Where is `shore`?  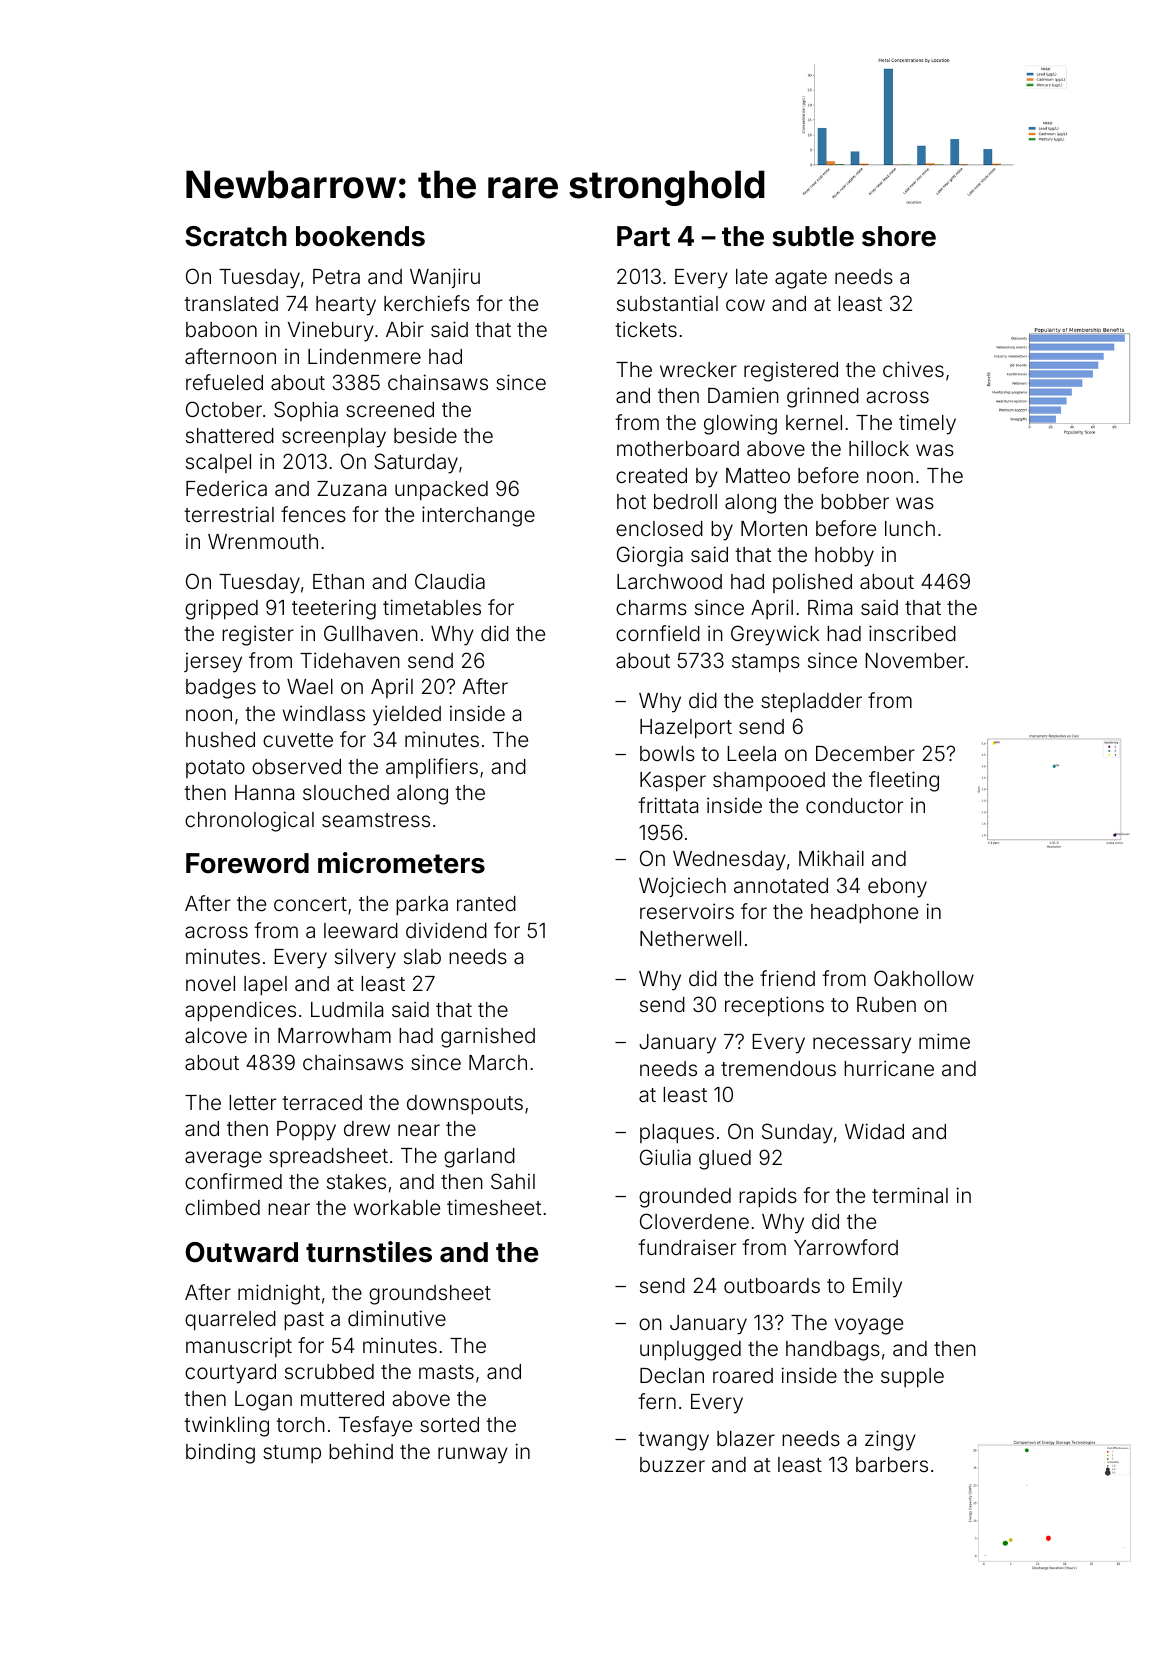 shore is located at coordinates (899, 236).
